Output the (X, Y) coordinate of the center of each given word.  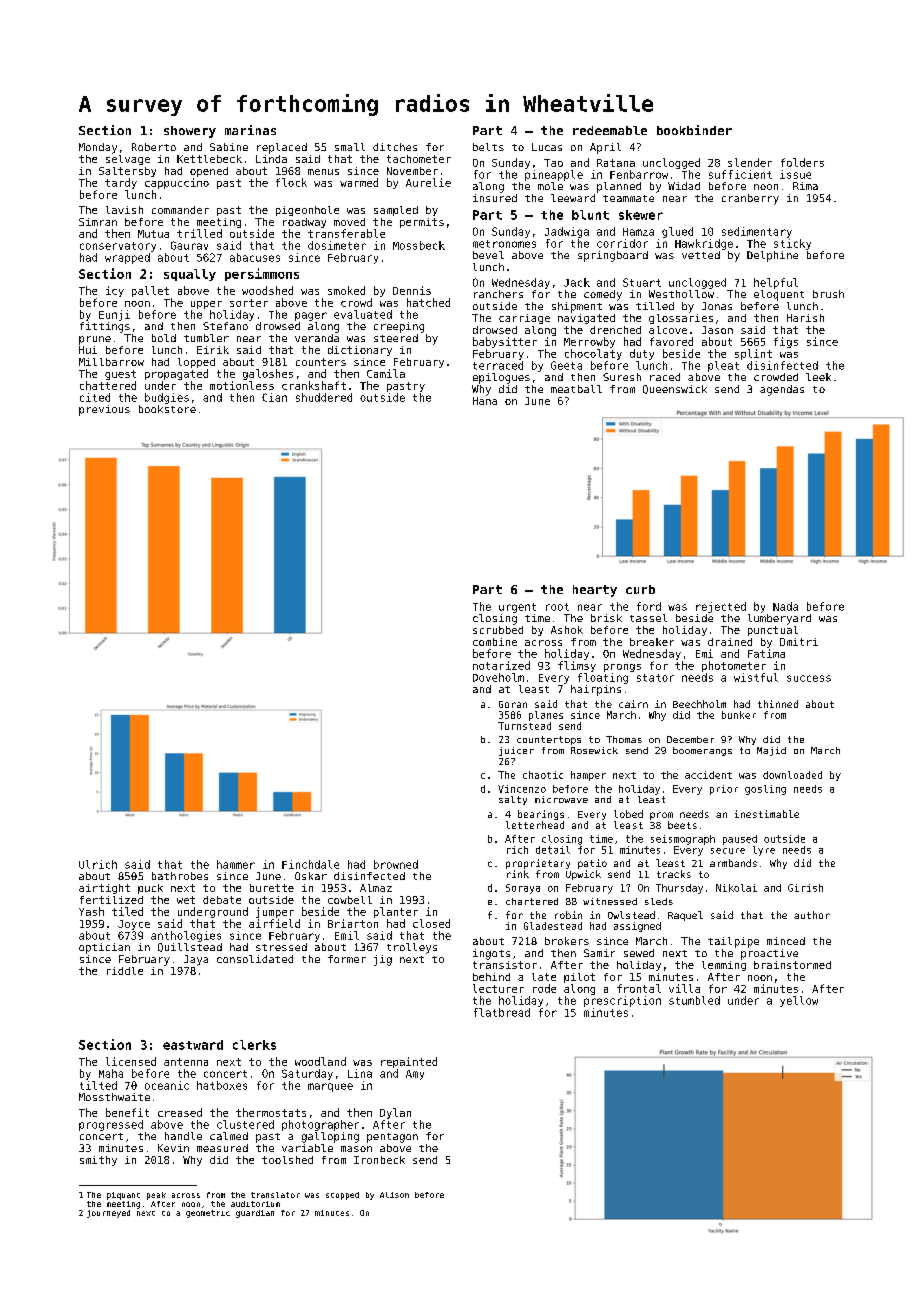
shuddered (324, 397)
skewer (641, 215)
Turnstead (524, 726)
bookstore (167, 409)
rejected (721, 607)
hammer (236, 864)
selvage (128, 160)
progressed (111, 1125)
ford (649, 606)
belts (488, 147)
